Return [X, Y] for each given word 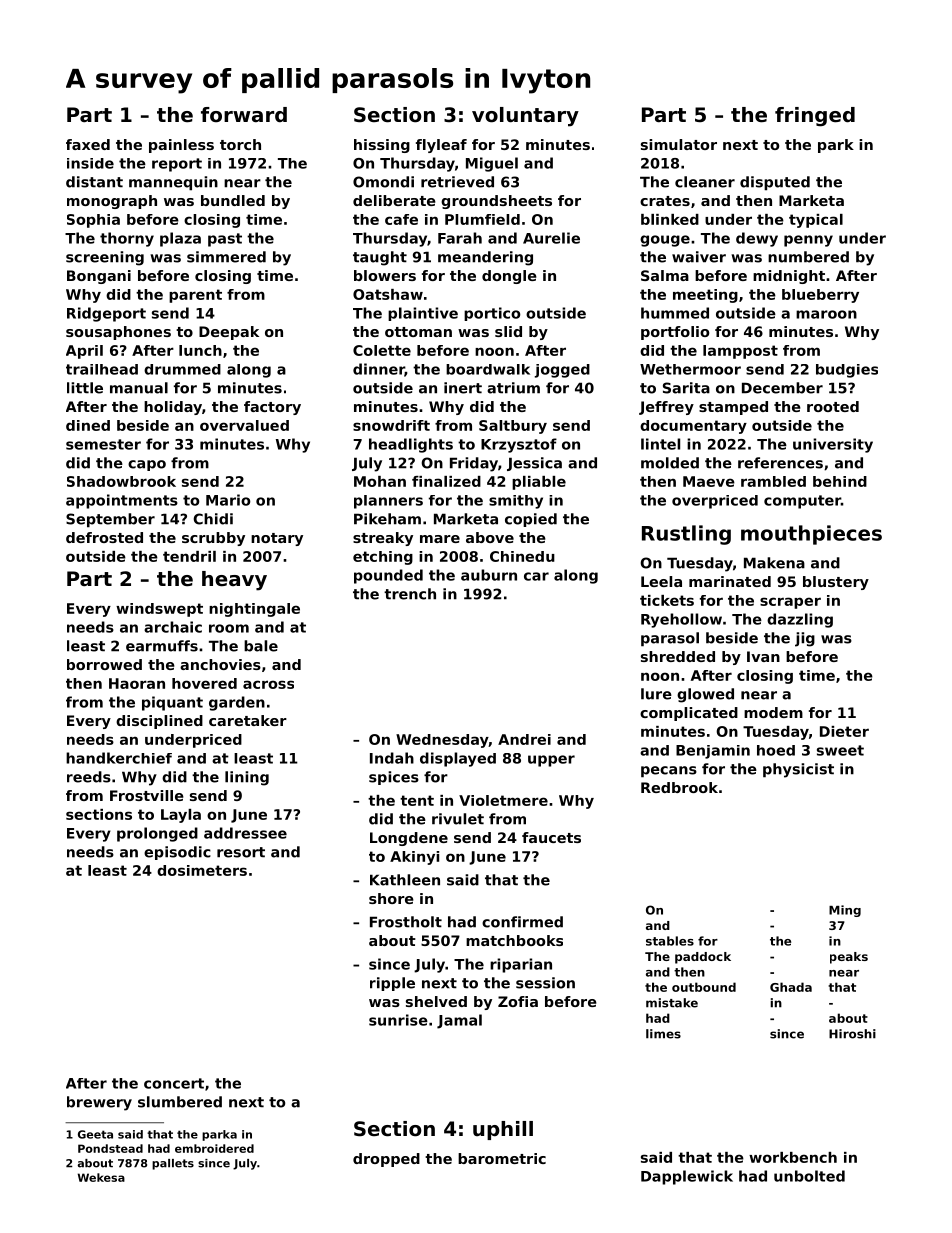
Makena [774, 563]
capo [147, 465]
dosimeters [202, 870]
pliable [539, 483]
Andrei [524, 739]
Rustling [686, 535]
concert [174, 1083]
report [177, 165]
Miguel [492, 164]
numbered [808, 257]
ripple [392, 984]
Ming [845, 911]
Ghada [791, 987]
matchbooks [514, 940]
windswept [159, 610]
